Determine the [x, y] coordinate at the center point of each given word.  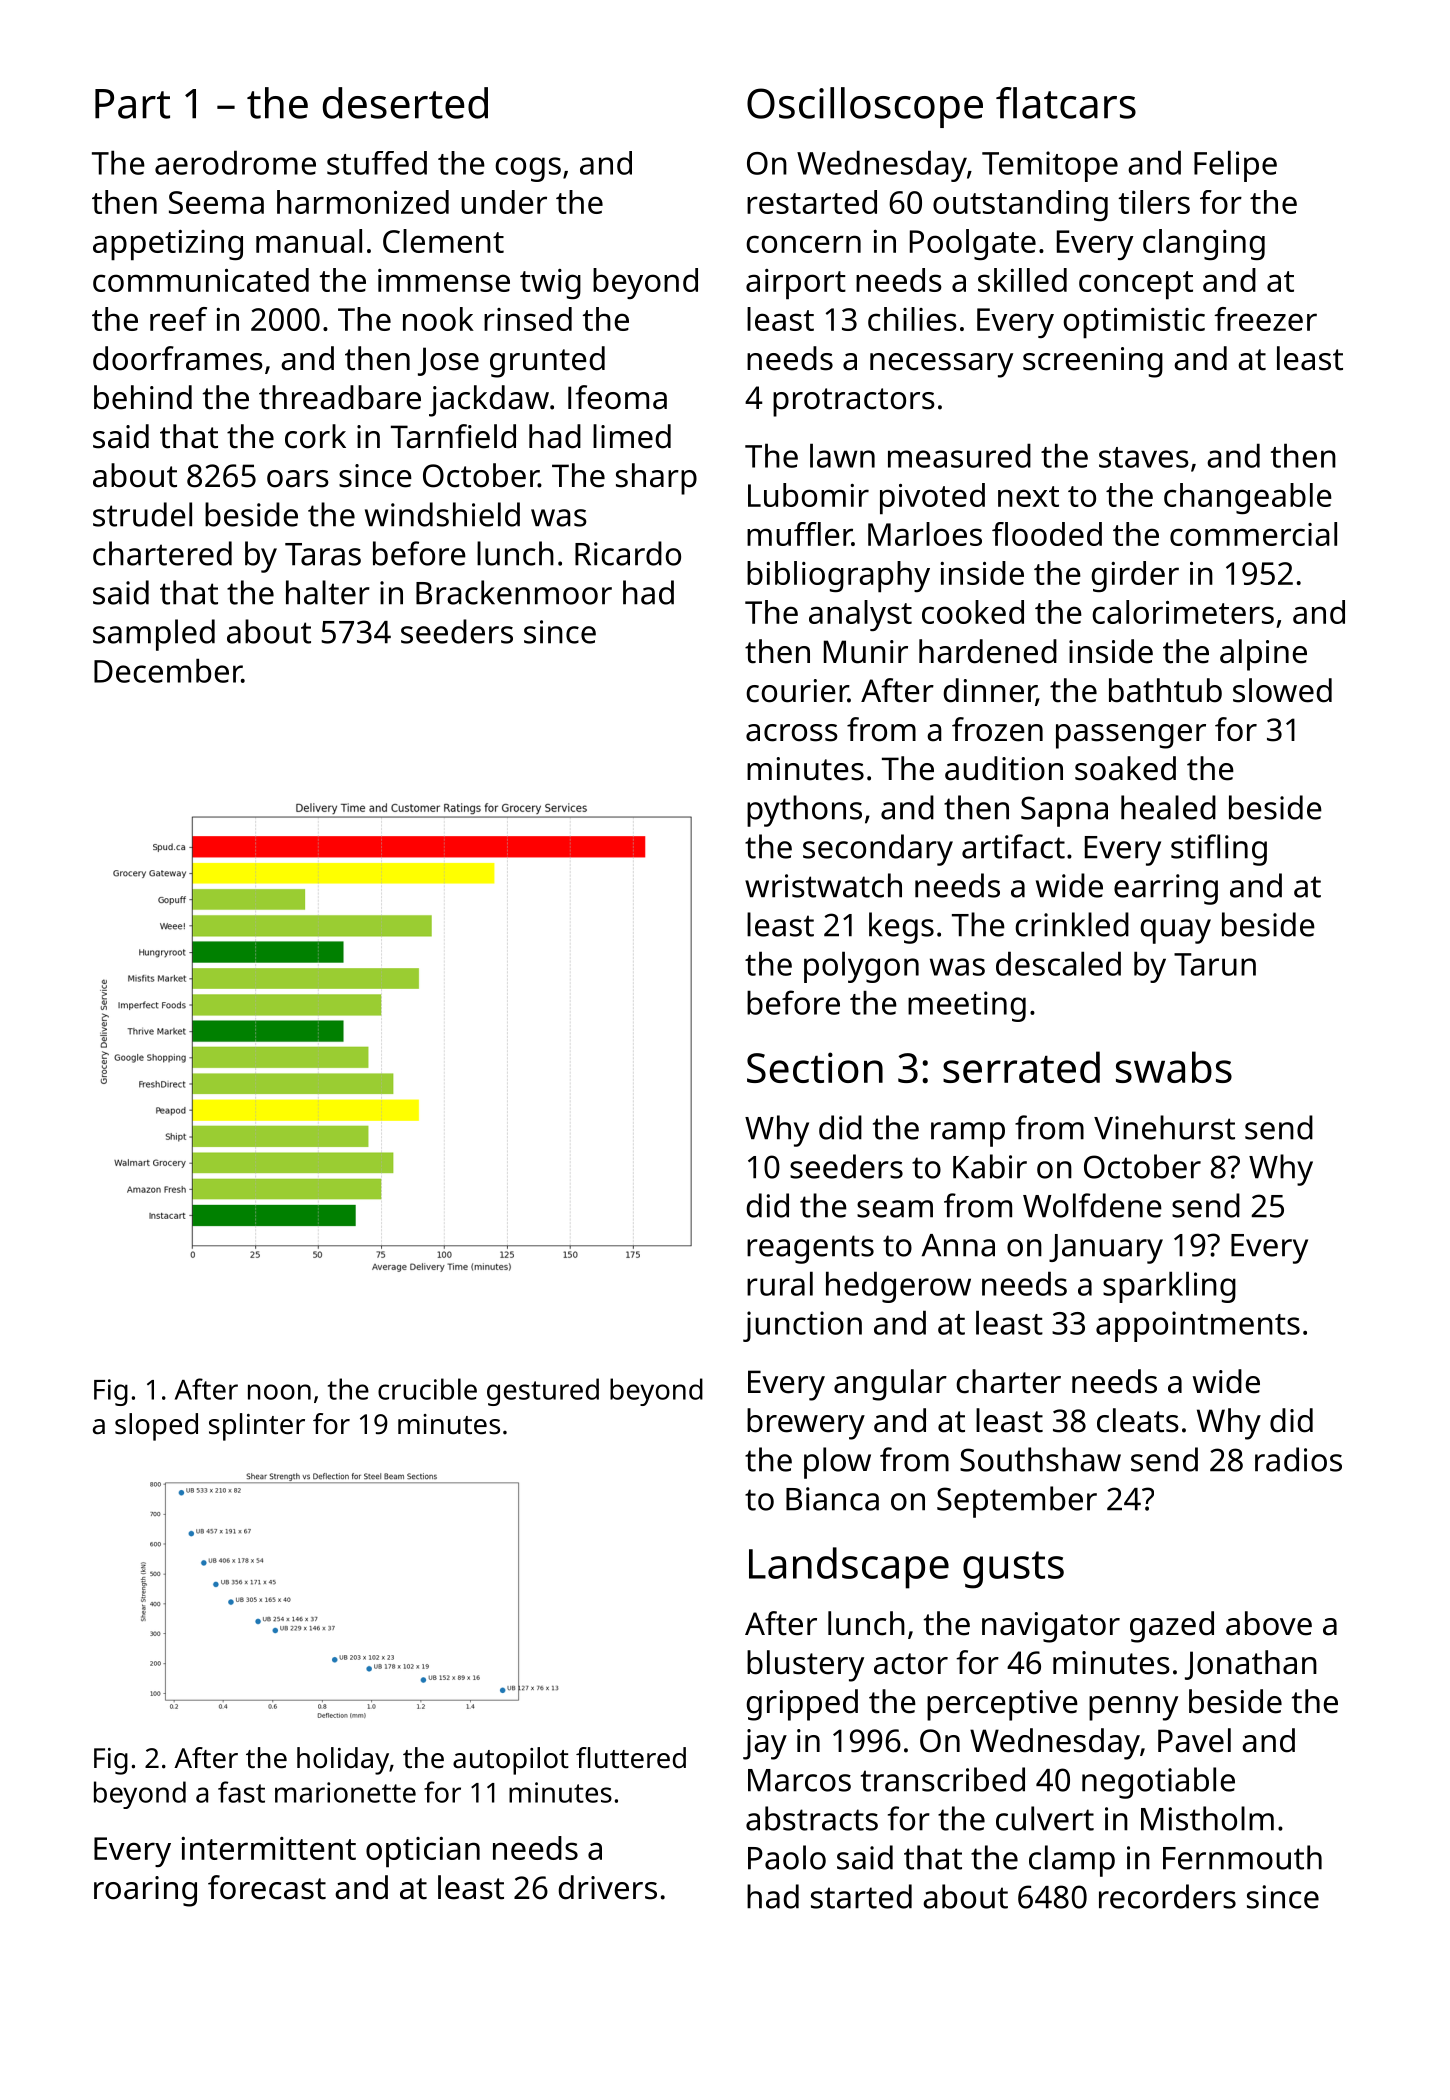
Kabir [990, 1166]
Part [132, 104]
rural [780, 1283]
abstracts [812, 1818]
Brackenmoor [514, 592]
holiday [343, 1761]
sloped [156, 1427]
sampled [154, 635]
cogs [528, 169]
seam [895, 1209]
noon [279, 1392]
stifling [1219, 850]
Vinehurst [1164, 1127]
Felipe [1235, 166]
